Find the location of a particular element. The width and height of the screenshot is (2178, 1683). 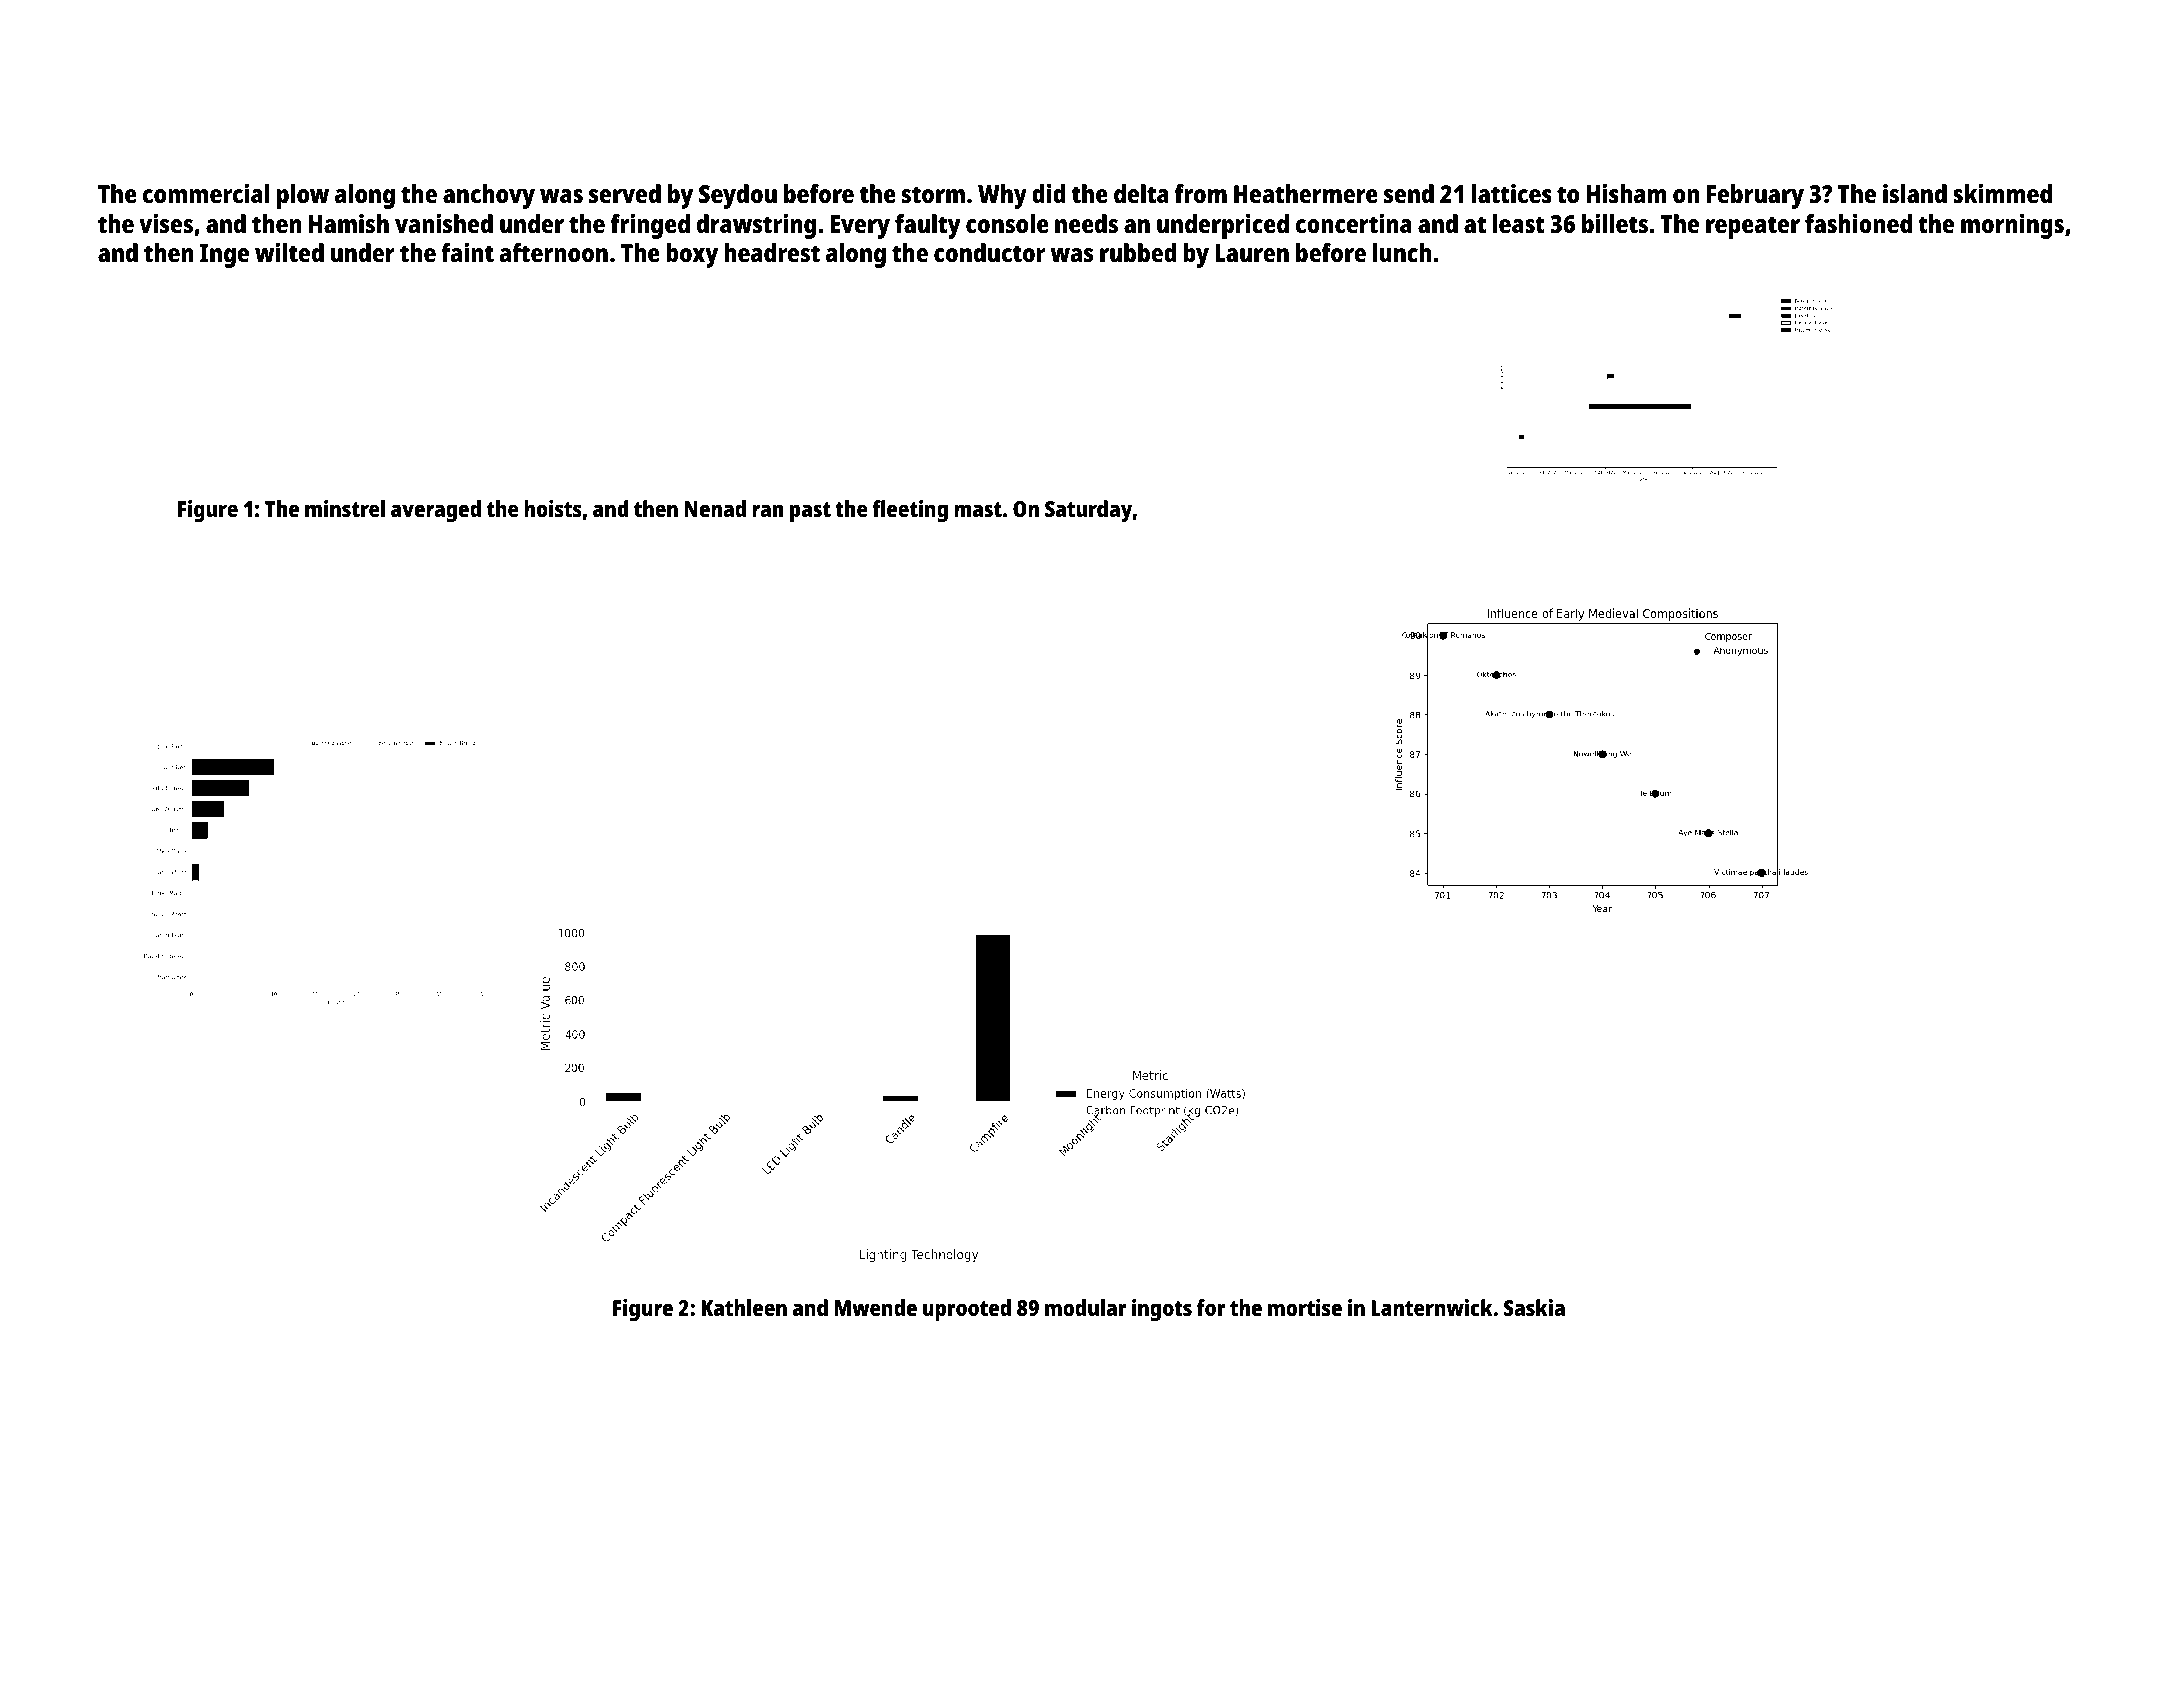

lunch is located at coordinates (1402, 252).
